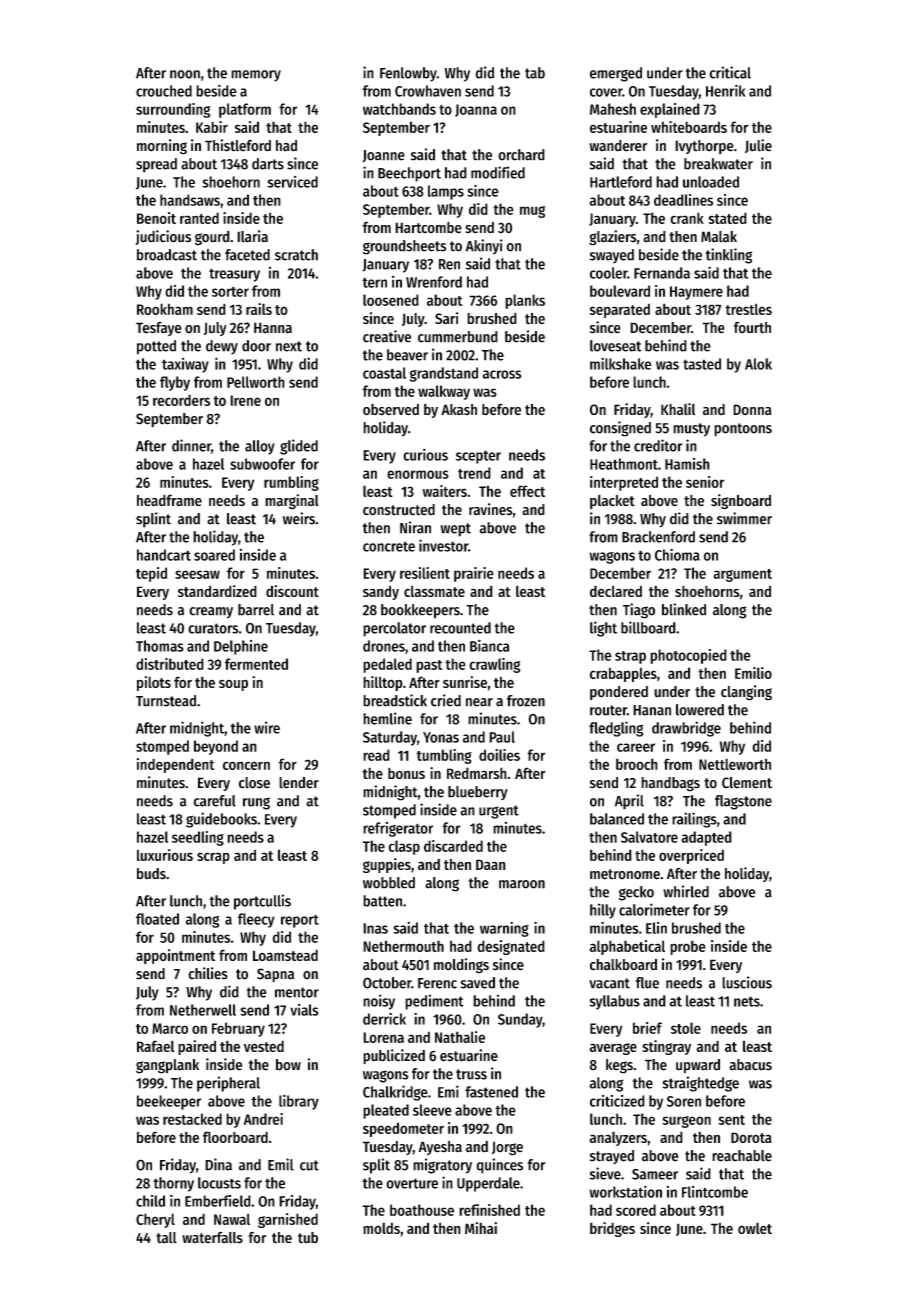 The height and width of the image is (1316, 908). I want to click on chalkboard, so click(623, 965).
